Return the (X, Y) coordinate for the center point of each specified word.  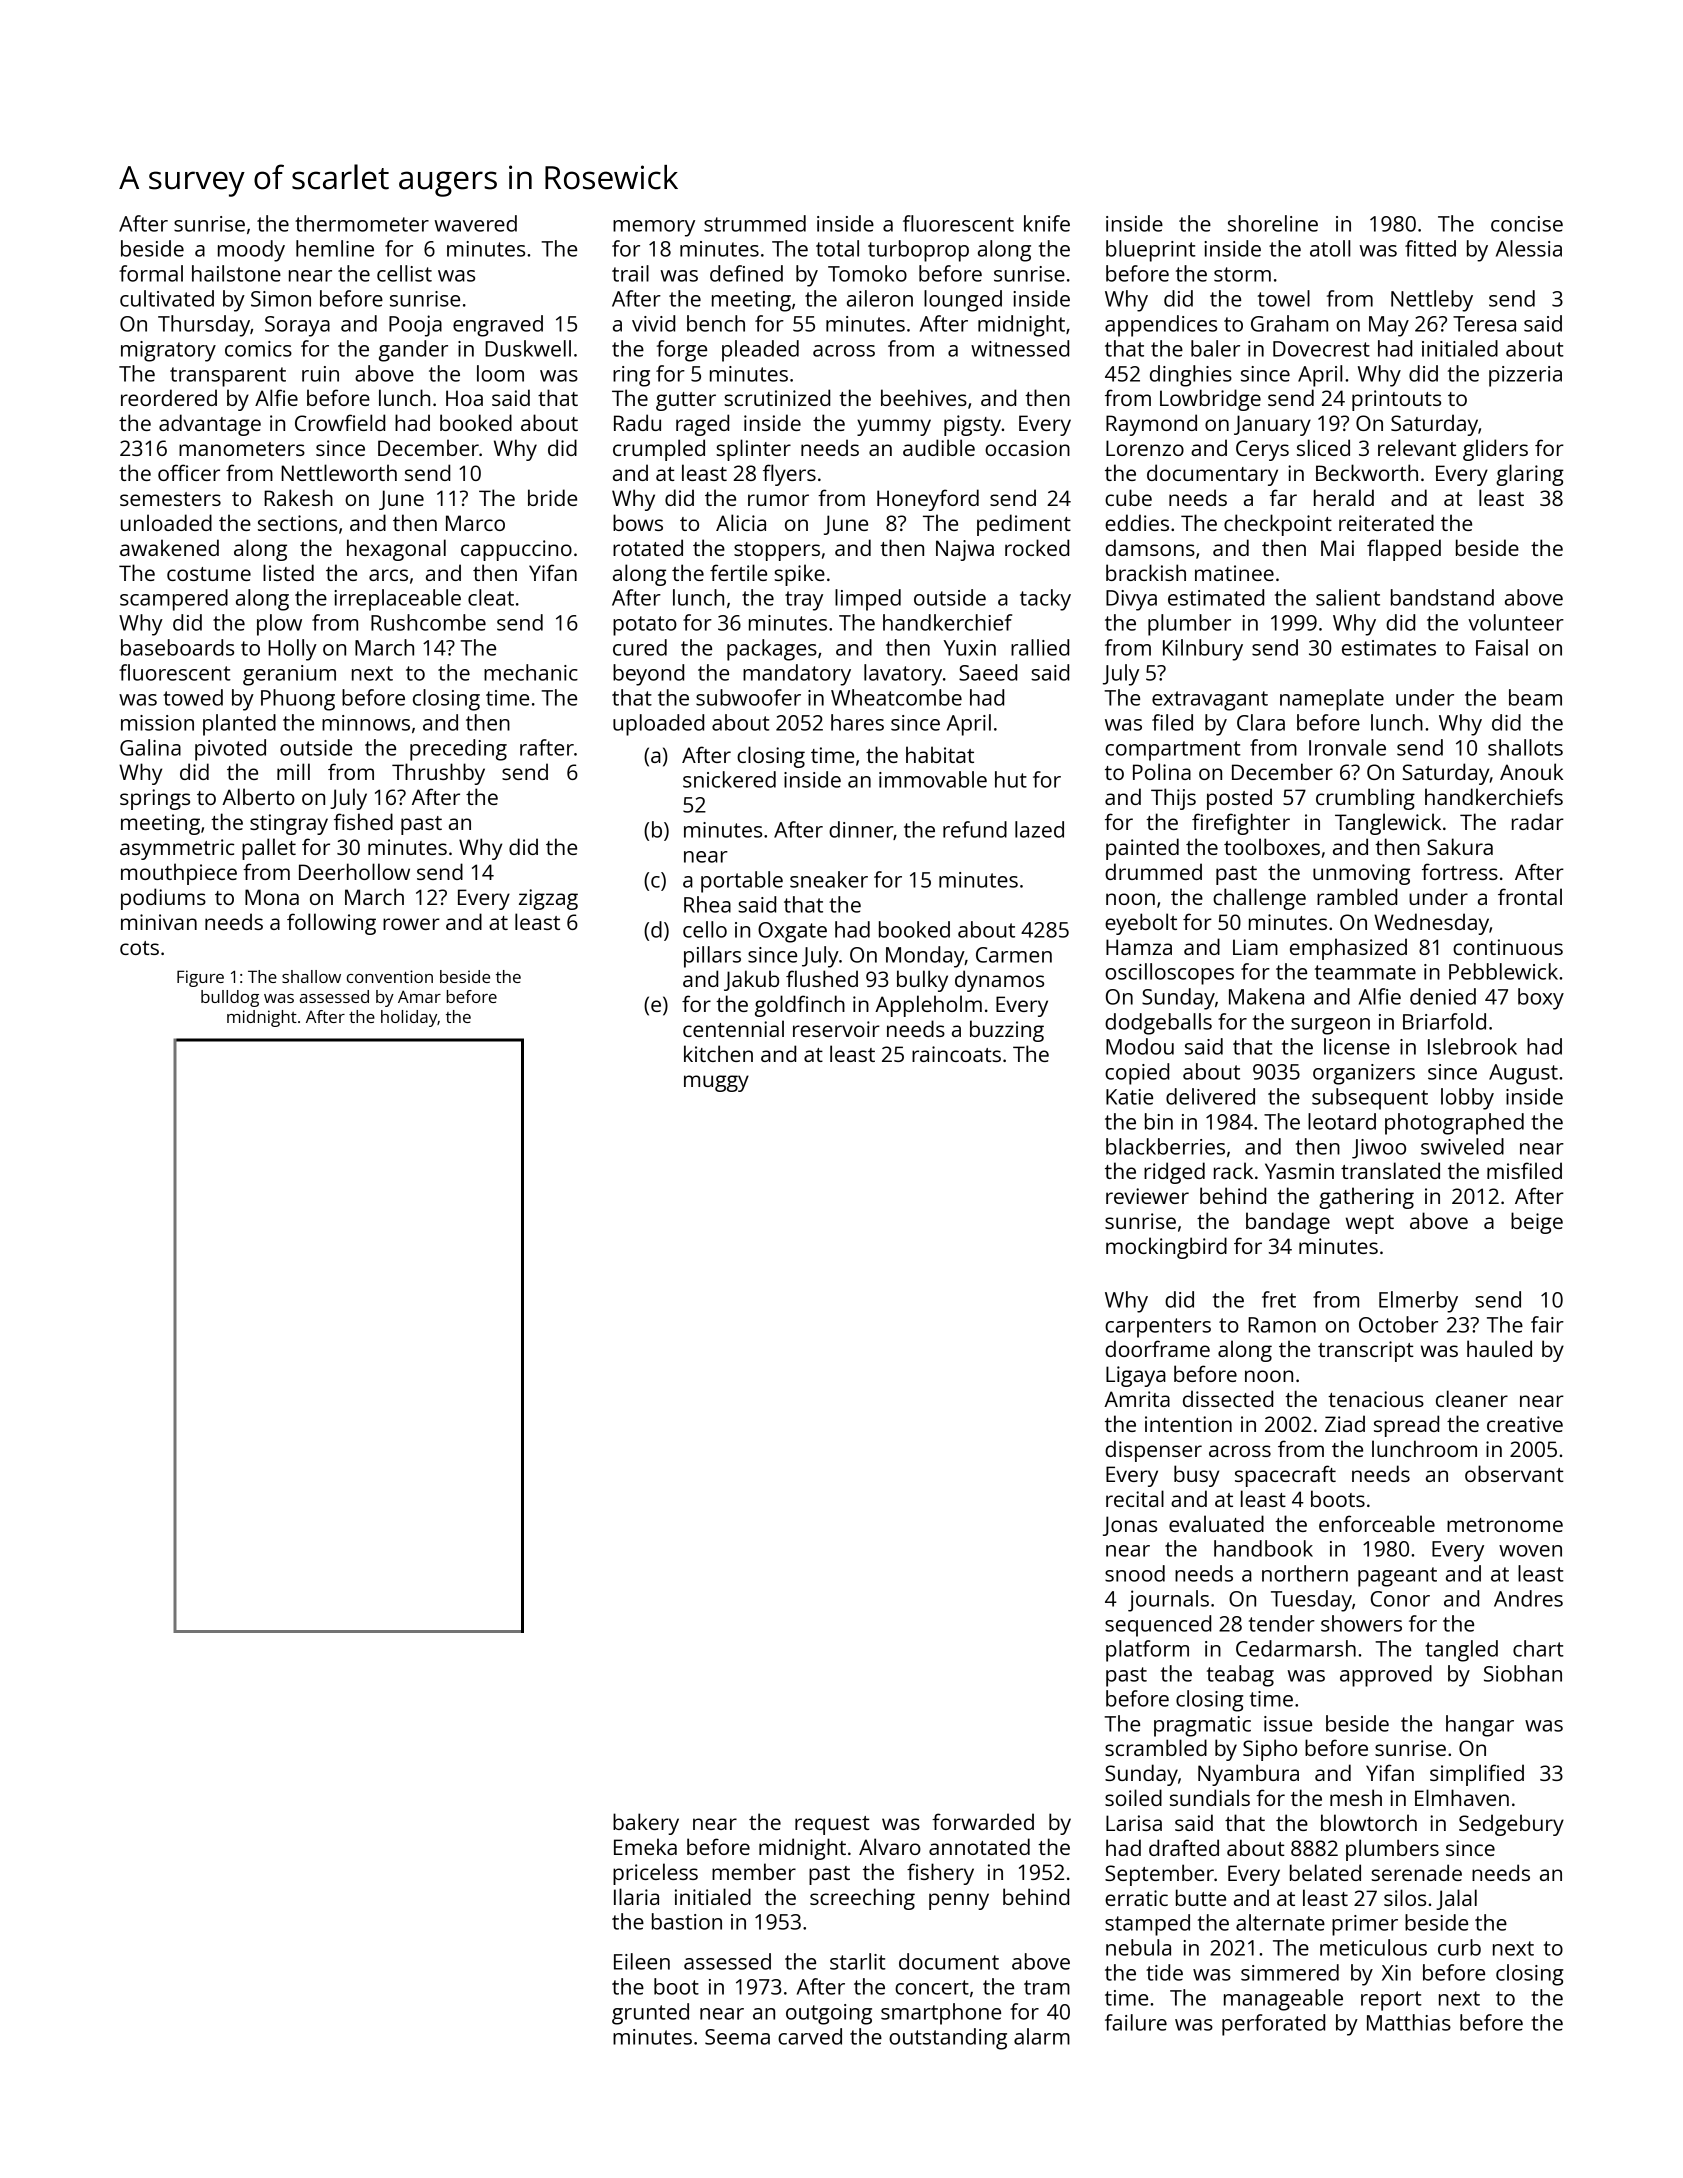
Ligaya (1136, 1376)
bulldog (230, 998)
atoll (1330, 248)
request (832, 1825)
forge (682, 351)
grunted (650, 2014)
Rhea (707, 904)
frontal (1530, 896)
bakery (646, 1824)
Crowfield (340, 422)
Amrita (1137, 1399)
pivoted (230, 750)
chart (1538, 1648)
